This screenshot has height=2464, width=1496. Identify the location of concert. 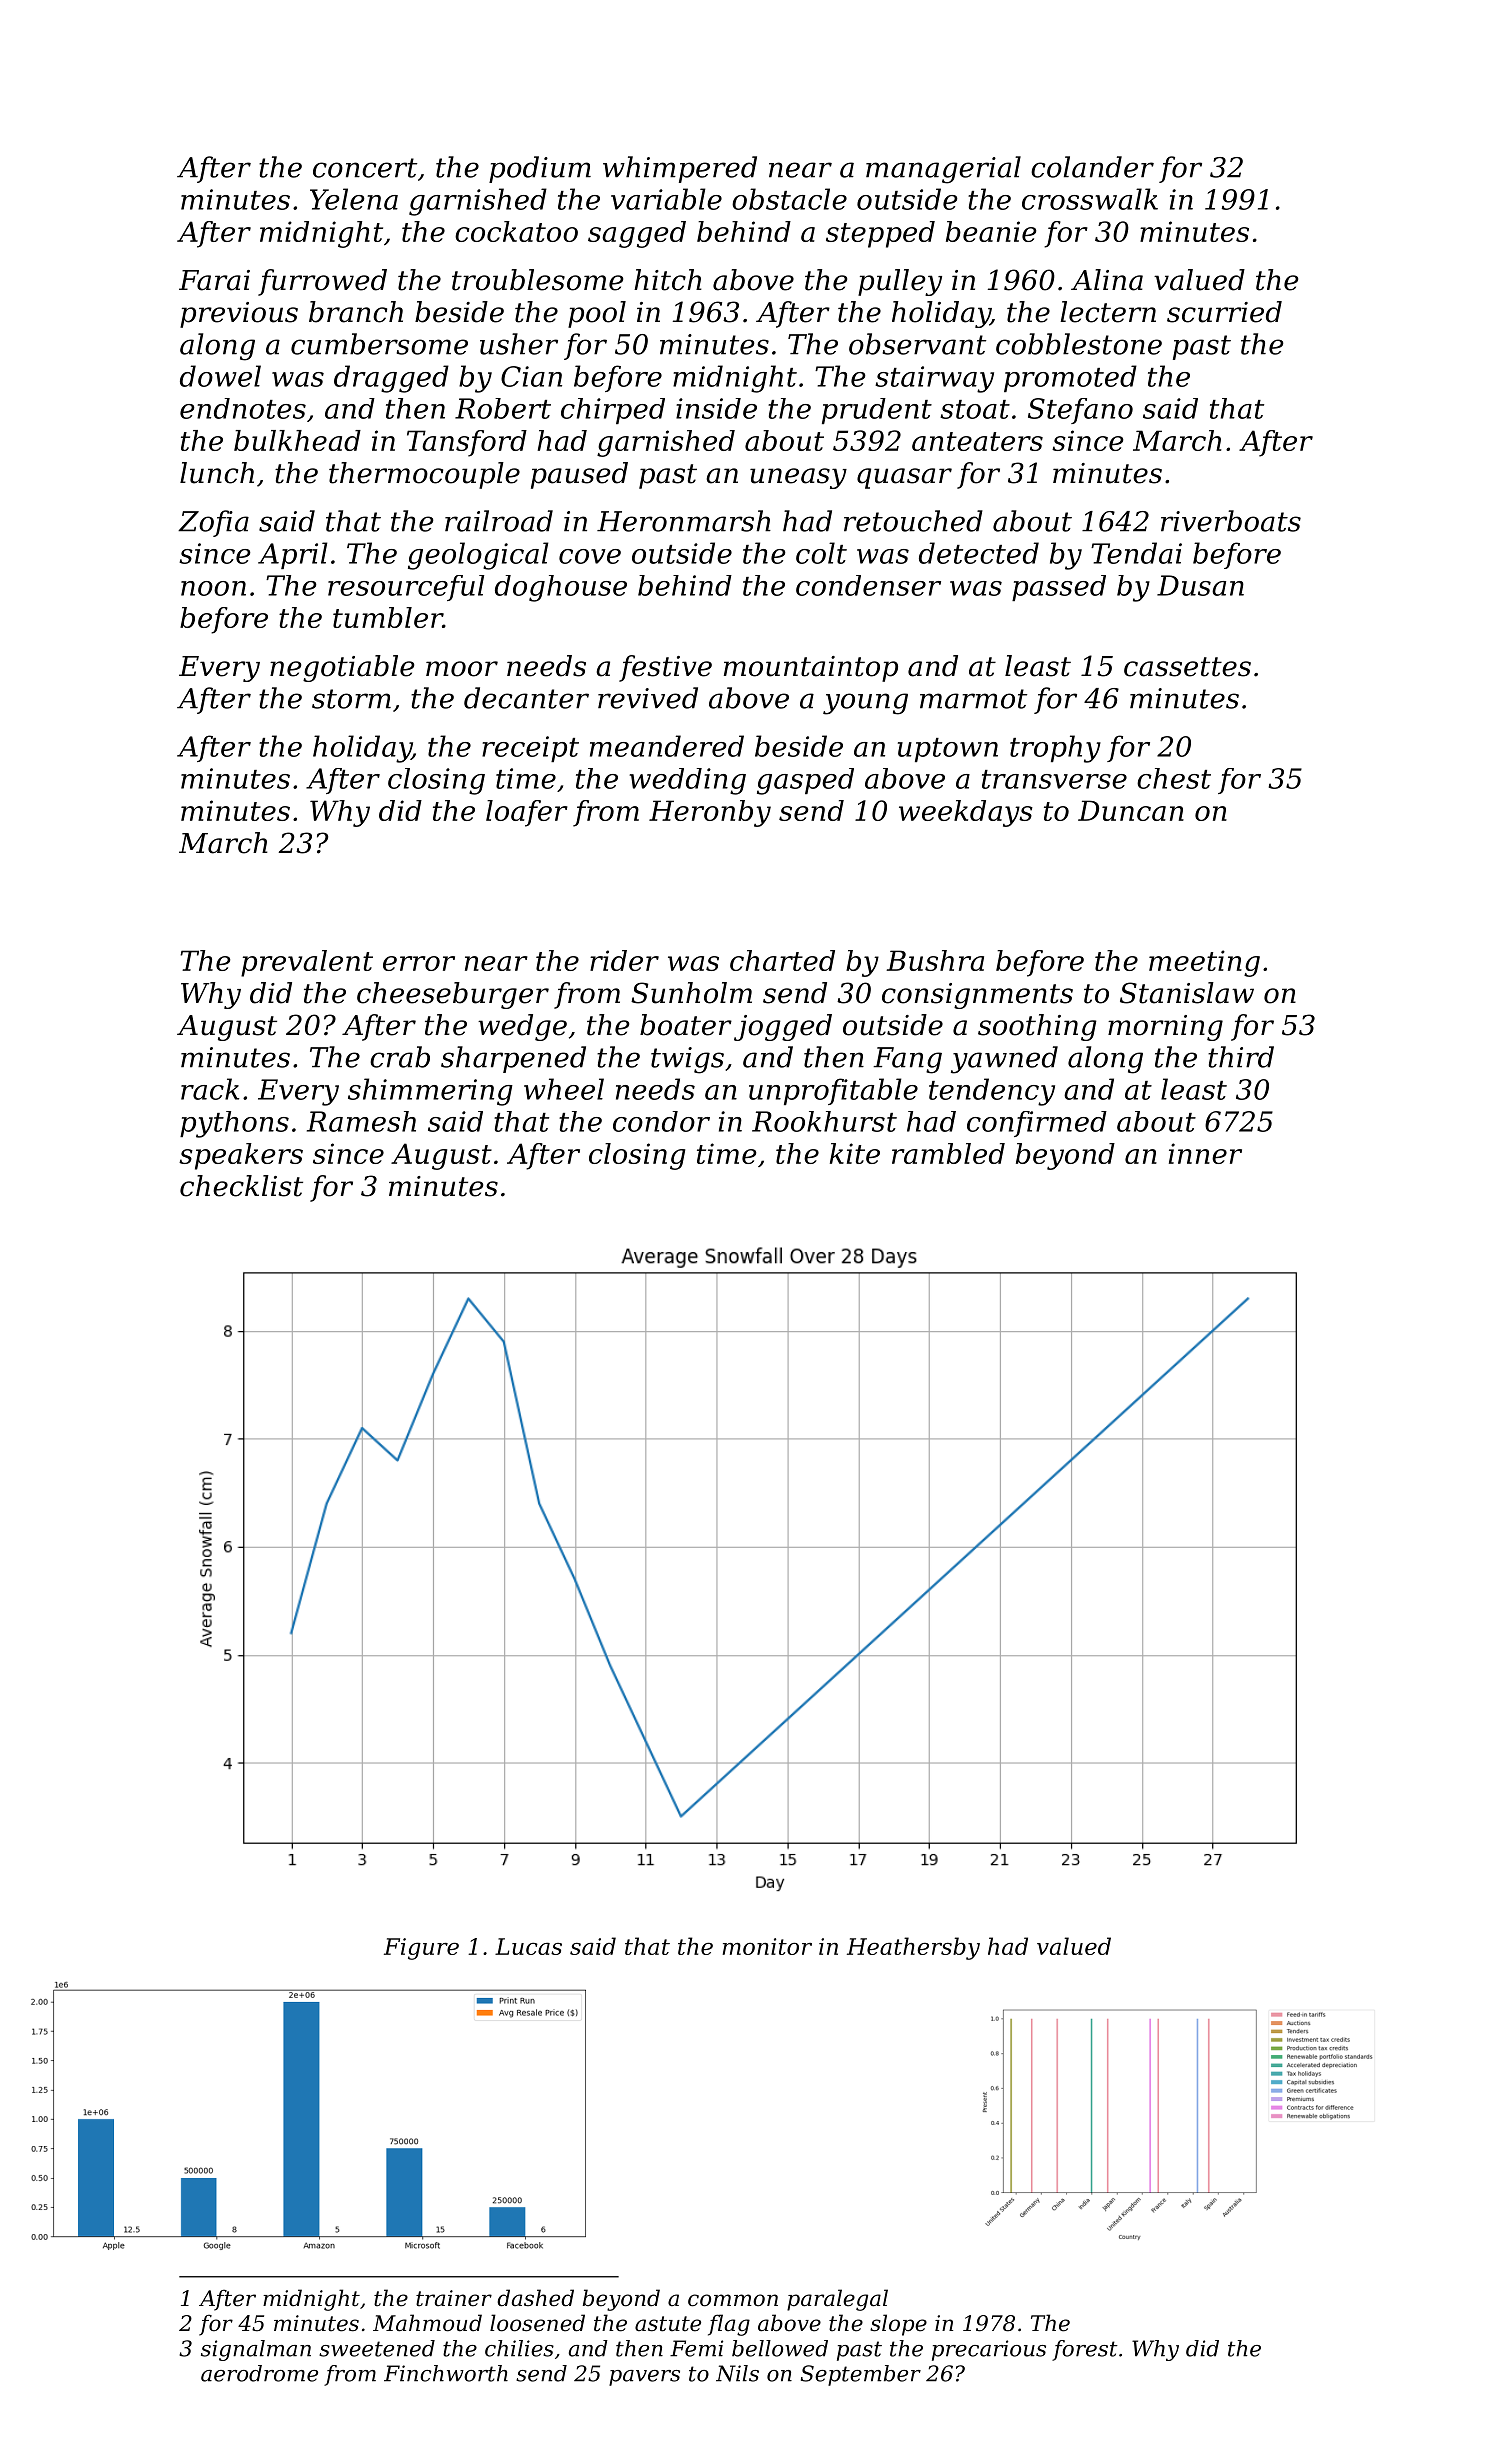
(365, 168).
